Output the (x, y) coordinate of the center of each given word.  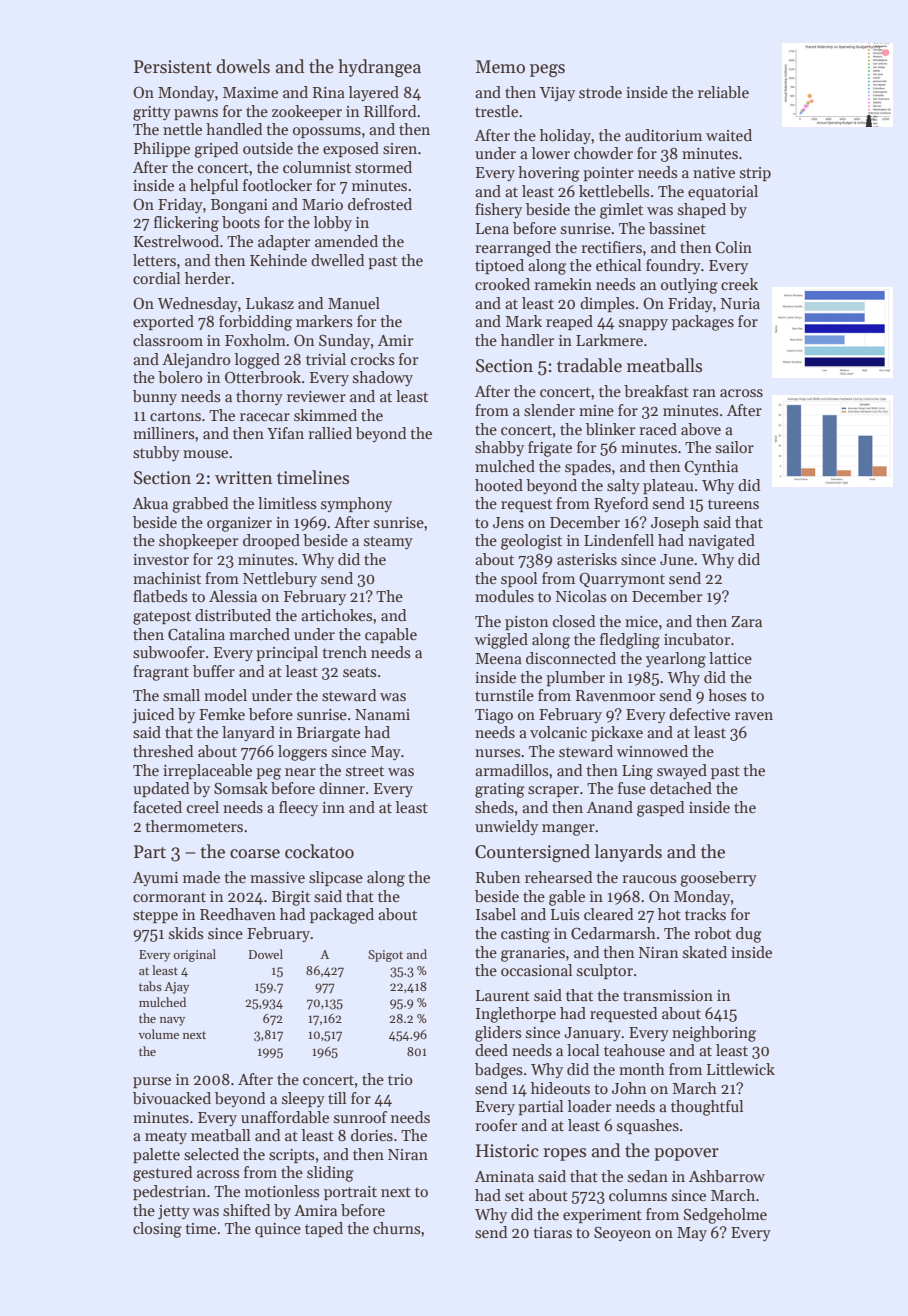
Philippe (162, 149)
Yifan (285, 433)
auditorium (663, 135)
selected (211, 1154)
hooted (499, 485)
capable (391, 635)
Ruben (498, 877)
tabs (150, 986)
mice (641, 621)
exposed (351, 149)
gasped (660, 809)
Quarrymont (622, 579)
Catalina (196, 634)
